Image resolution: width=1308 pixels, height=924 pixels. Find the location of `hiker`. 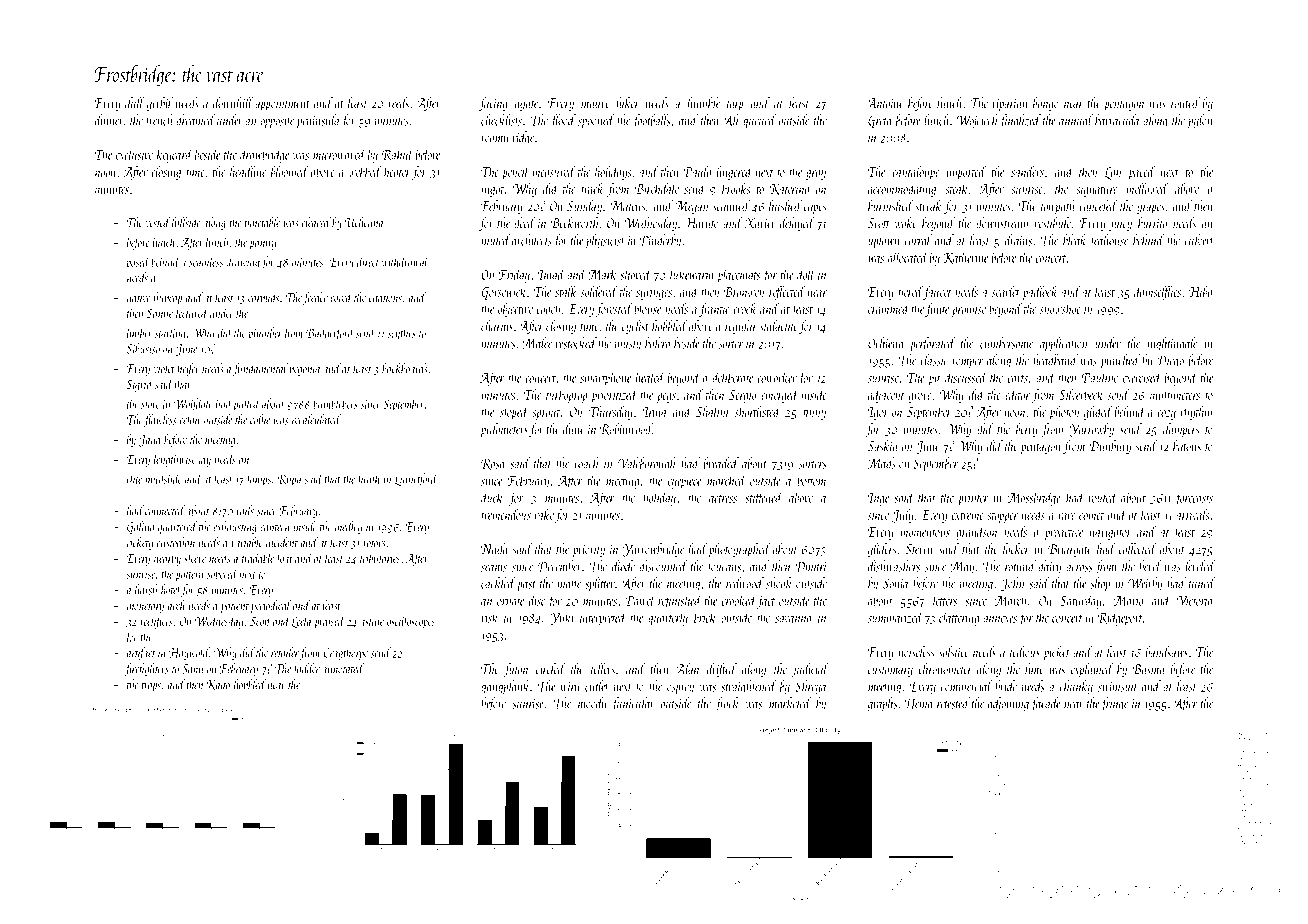

hiker is located at coordinates (628, 102).
